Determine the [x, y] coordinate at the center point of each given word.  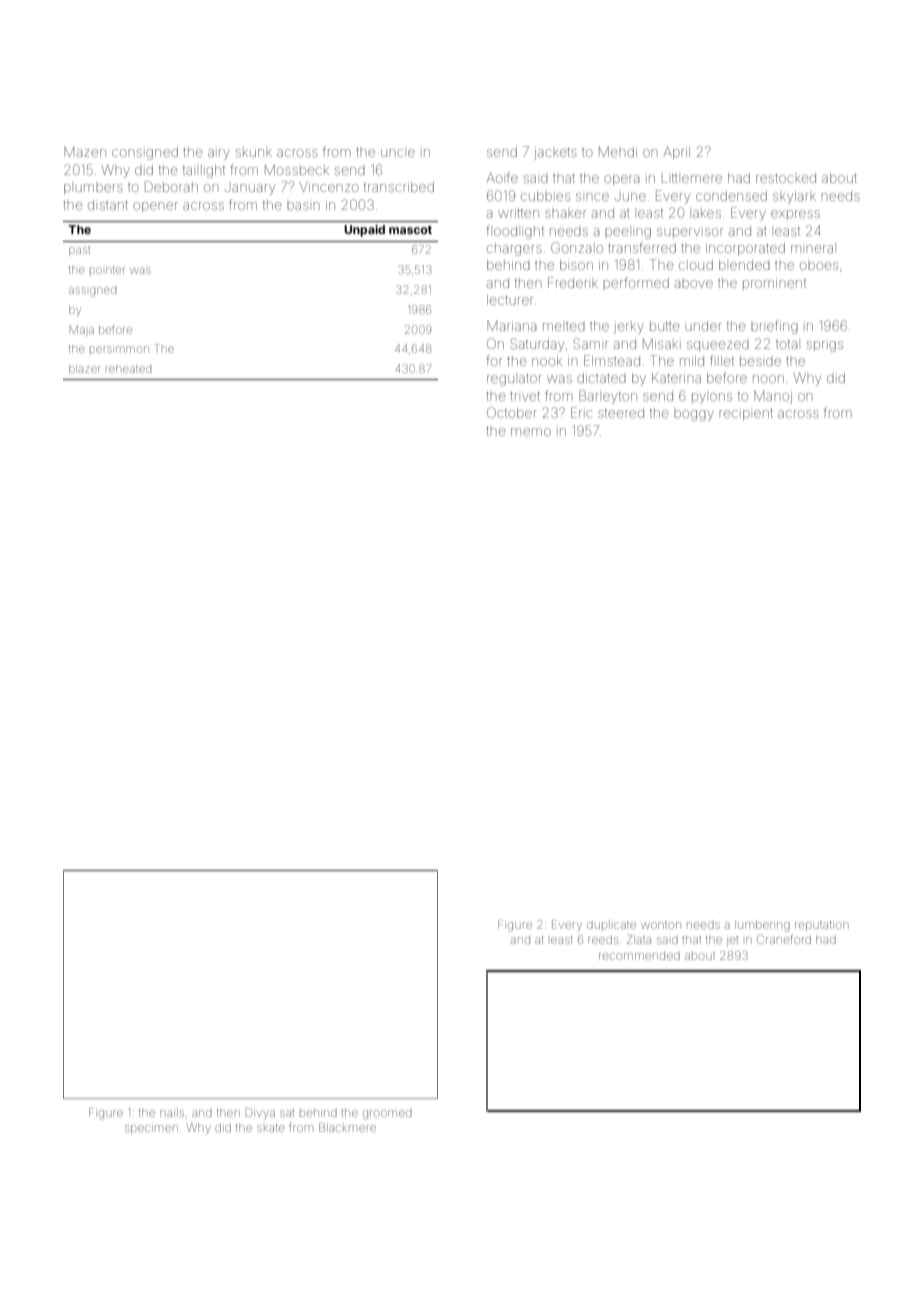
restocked [786, 178]
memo [531, 432]
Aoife [502, 177]
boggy [694, 415]
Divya [260, 1114]
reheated [128, 369]
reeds [603, 939]
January [250, 189]
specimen [151, 1129]
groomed [387, 1115]
